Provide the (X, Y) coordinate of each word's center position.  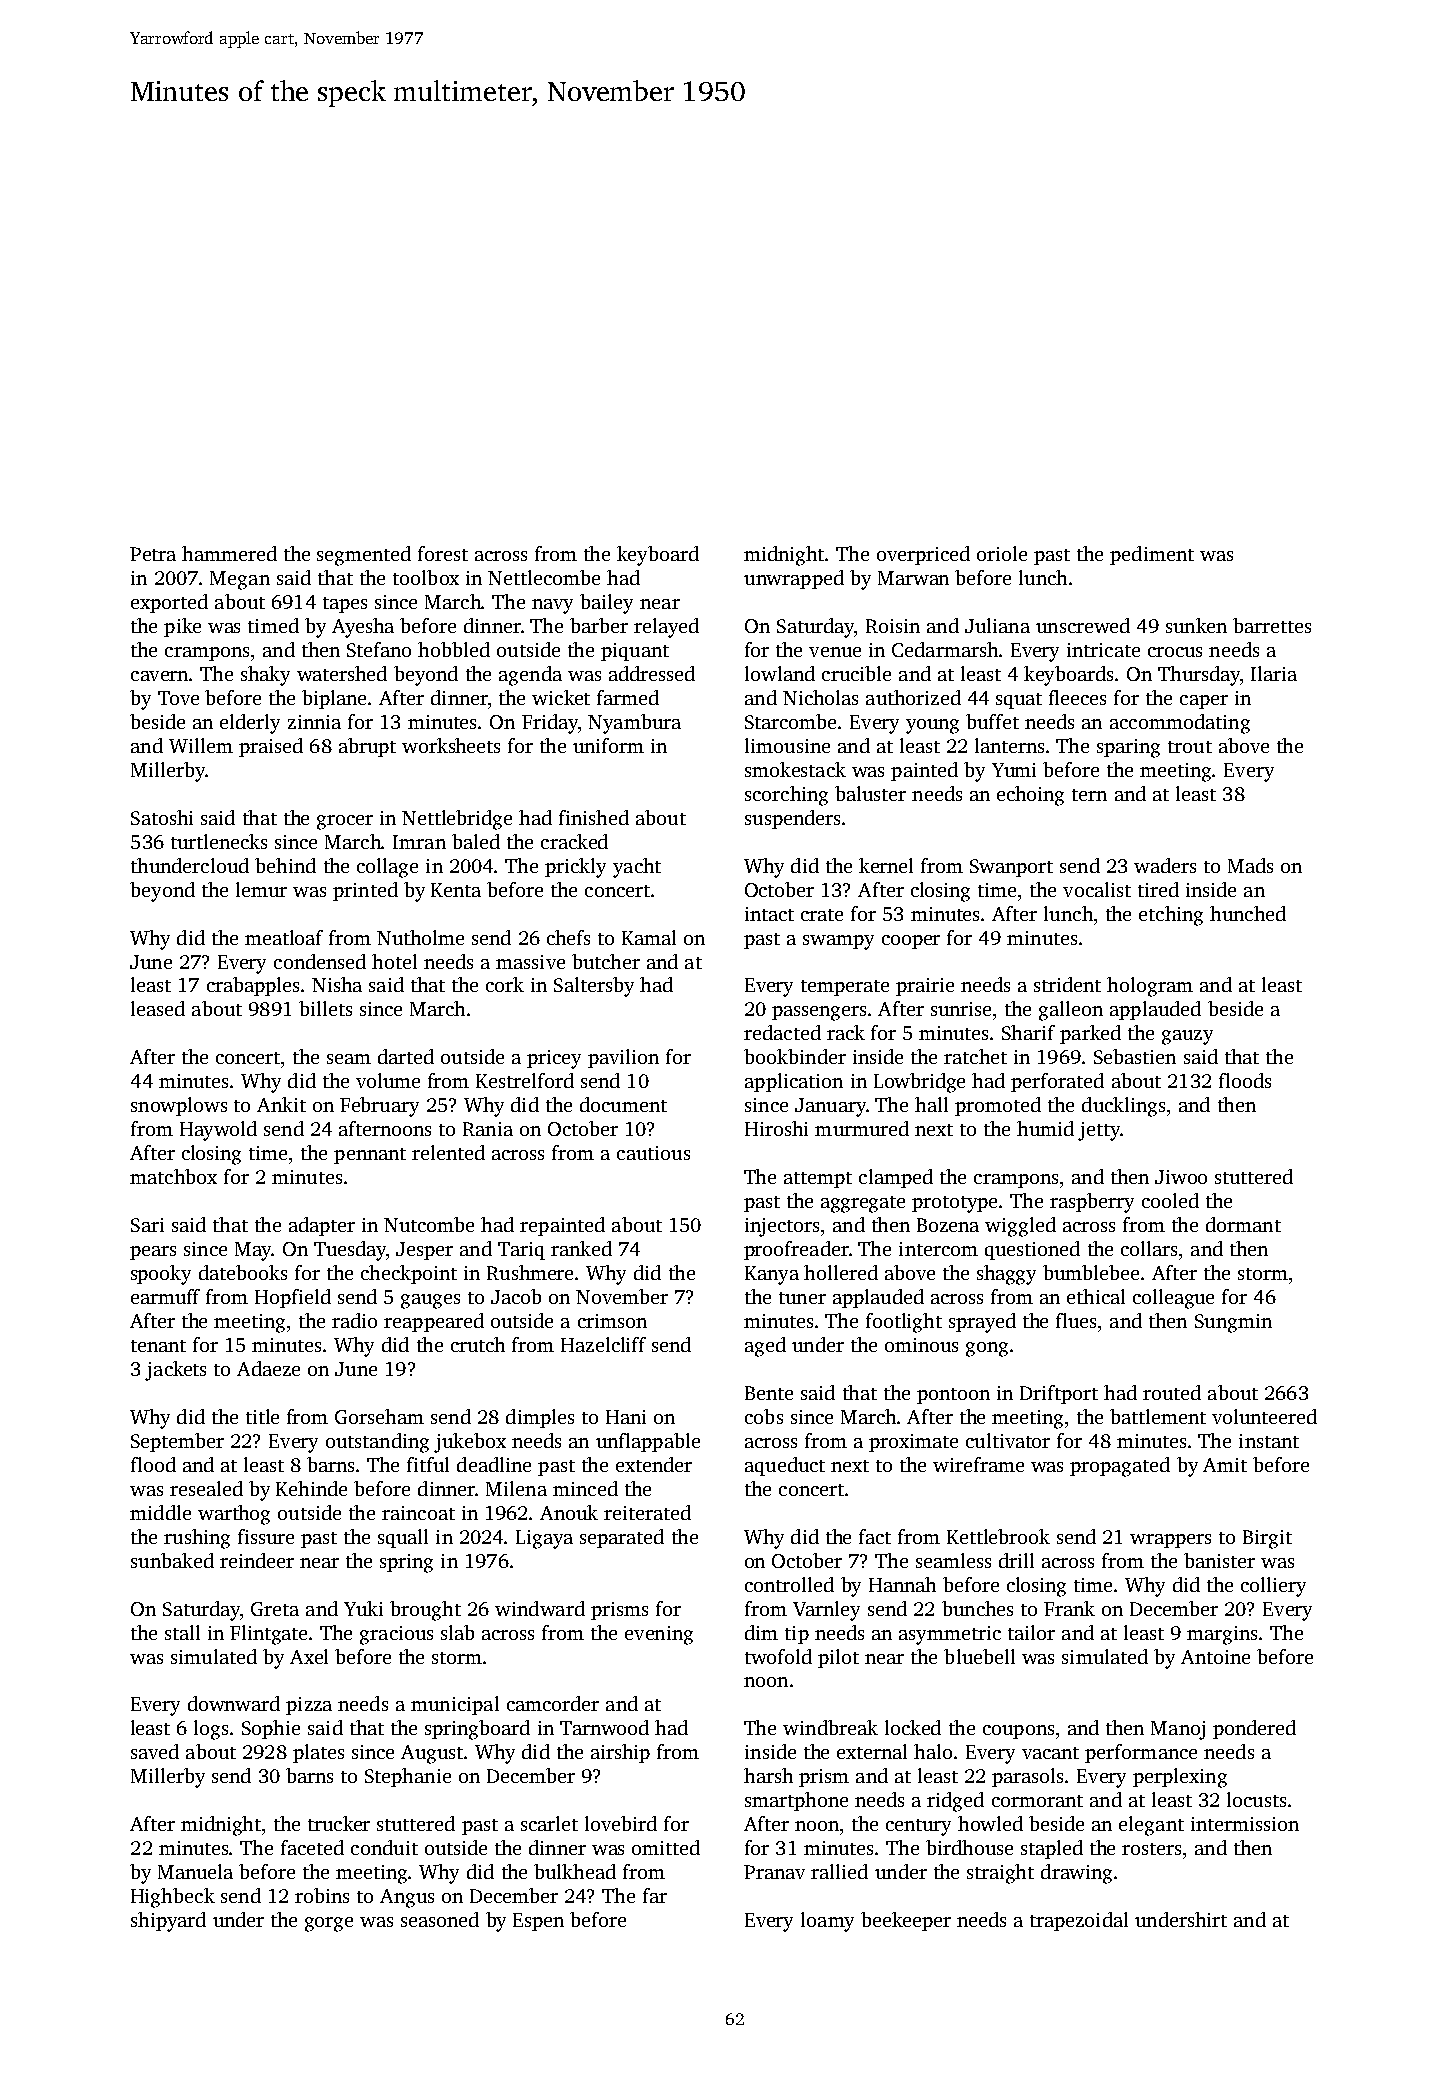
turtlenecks (219, 841)
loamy (827, 1922)
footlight (904, 1323)
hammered (229, 553)
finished (594, 817)
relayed (666, 628)
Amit (1225, 1465)
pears (153, 1253)
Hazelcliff (603, 1344)
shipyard (168, 1922)
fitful (428, 1464)
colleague (1173, 1299)
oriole (1002, 553)
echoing (1030, 796)
